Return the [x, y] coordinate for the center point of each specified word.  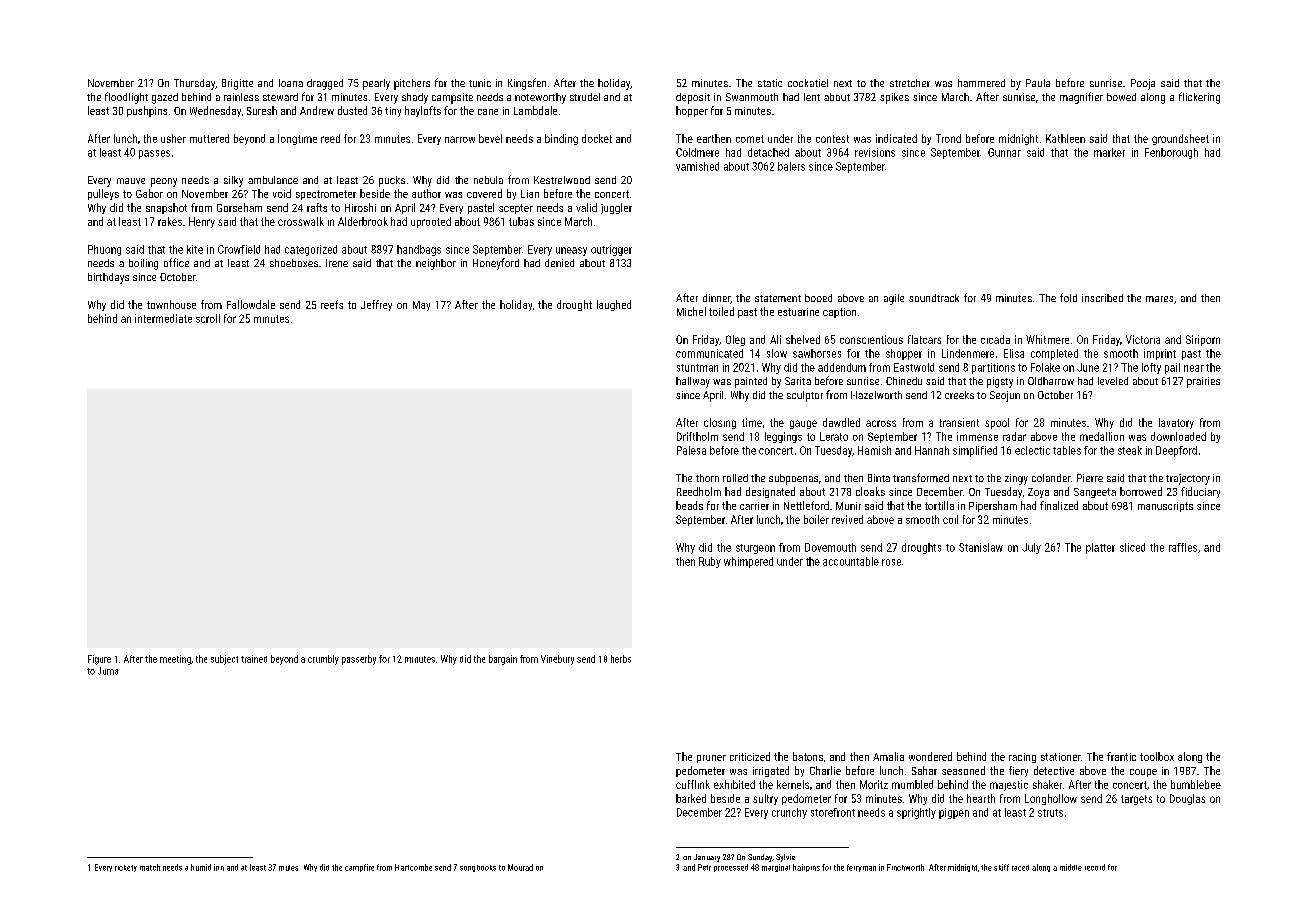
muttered [209, 138]
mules [288, 868]
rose [891, 562]
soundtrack [934, 298]
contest [832, 139]
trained [254, 659]
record [1095, 867]
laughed [614, 305]
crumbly [323, 660]
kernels [793, 784]
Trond [948, 138]
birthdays [108, 278]
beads [689, 505]
